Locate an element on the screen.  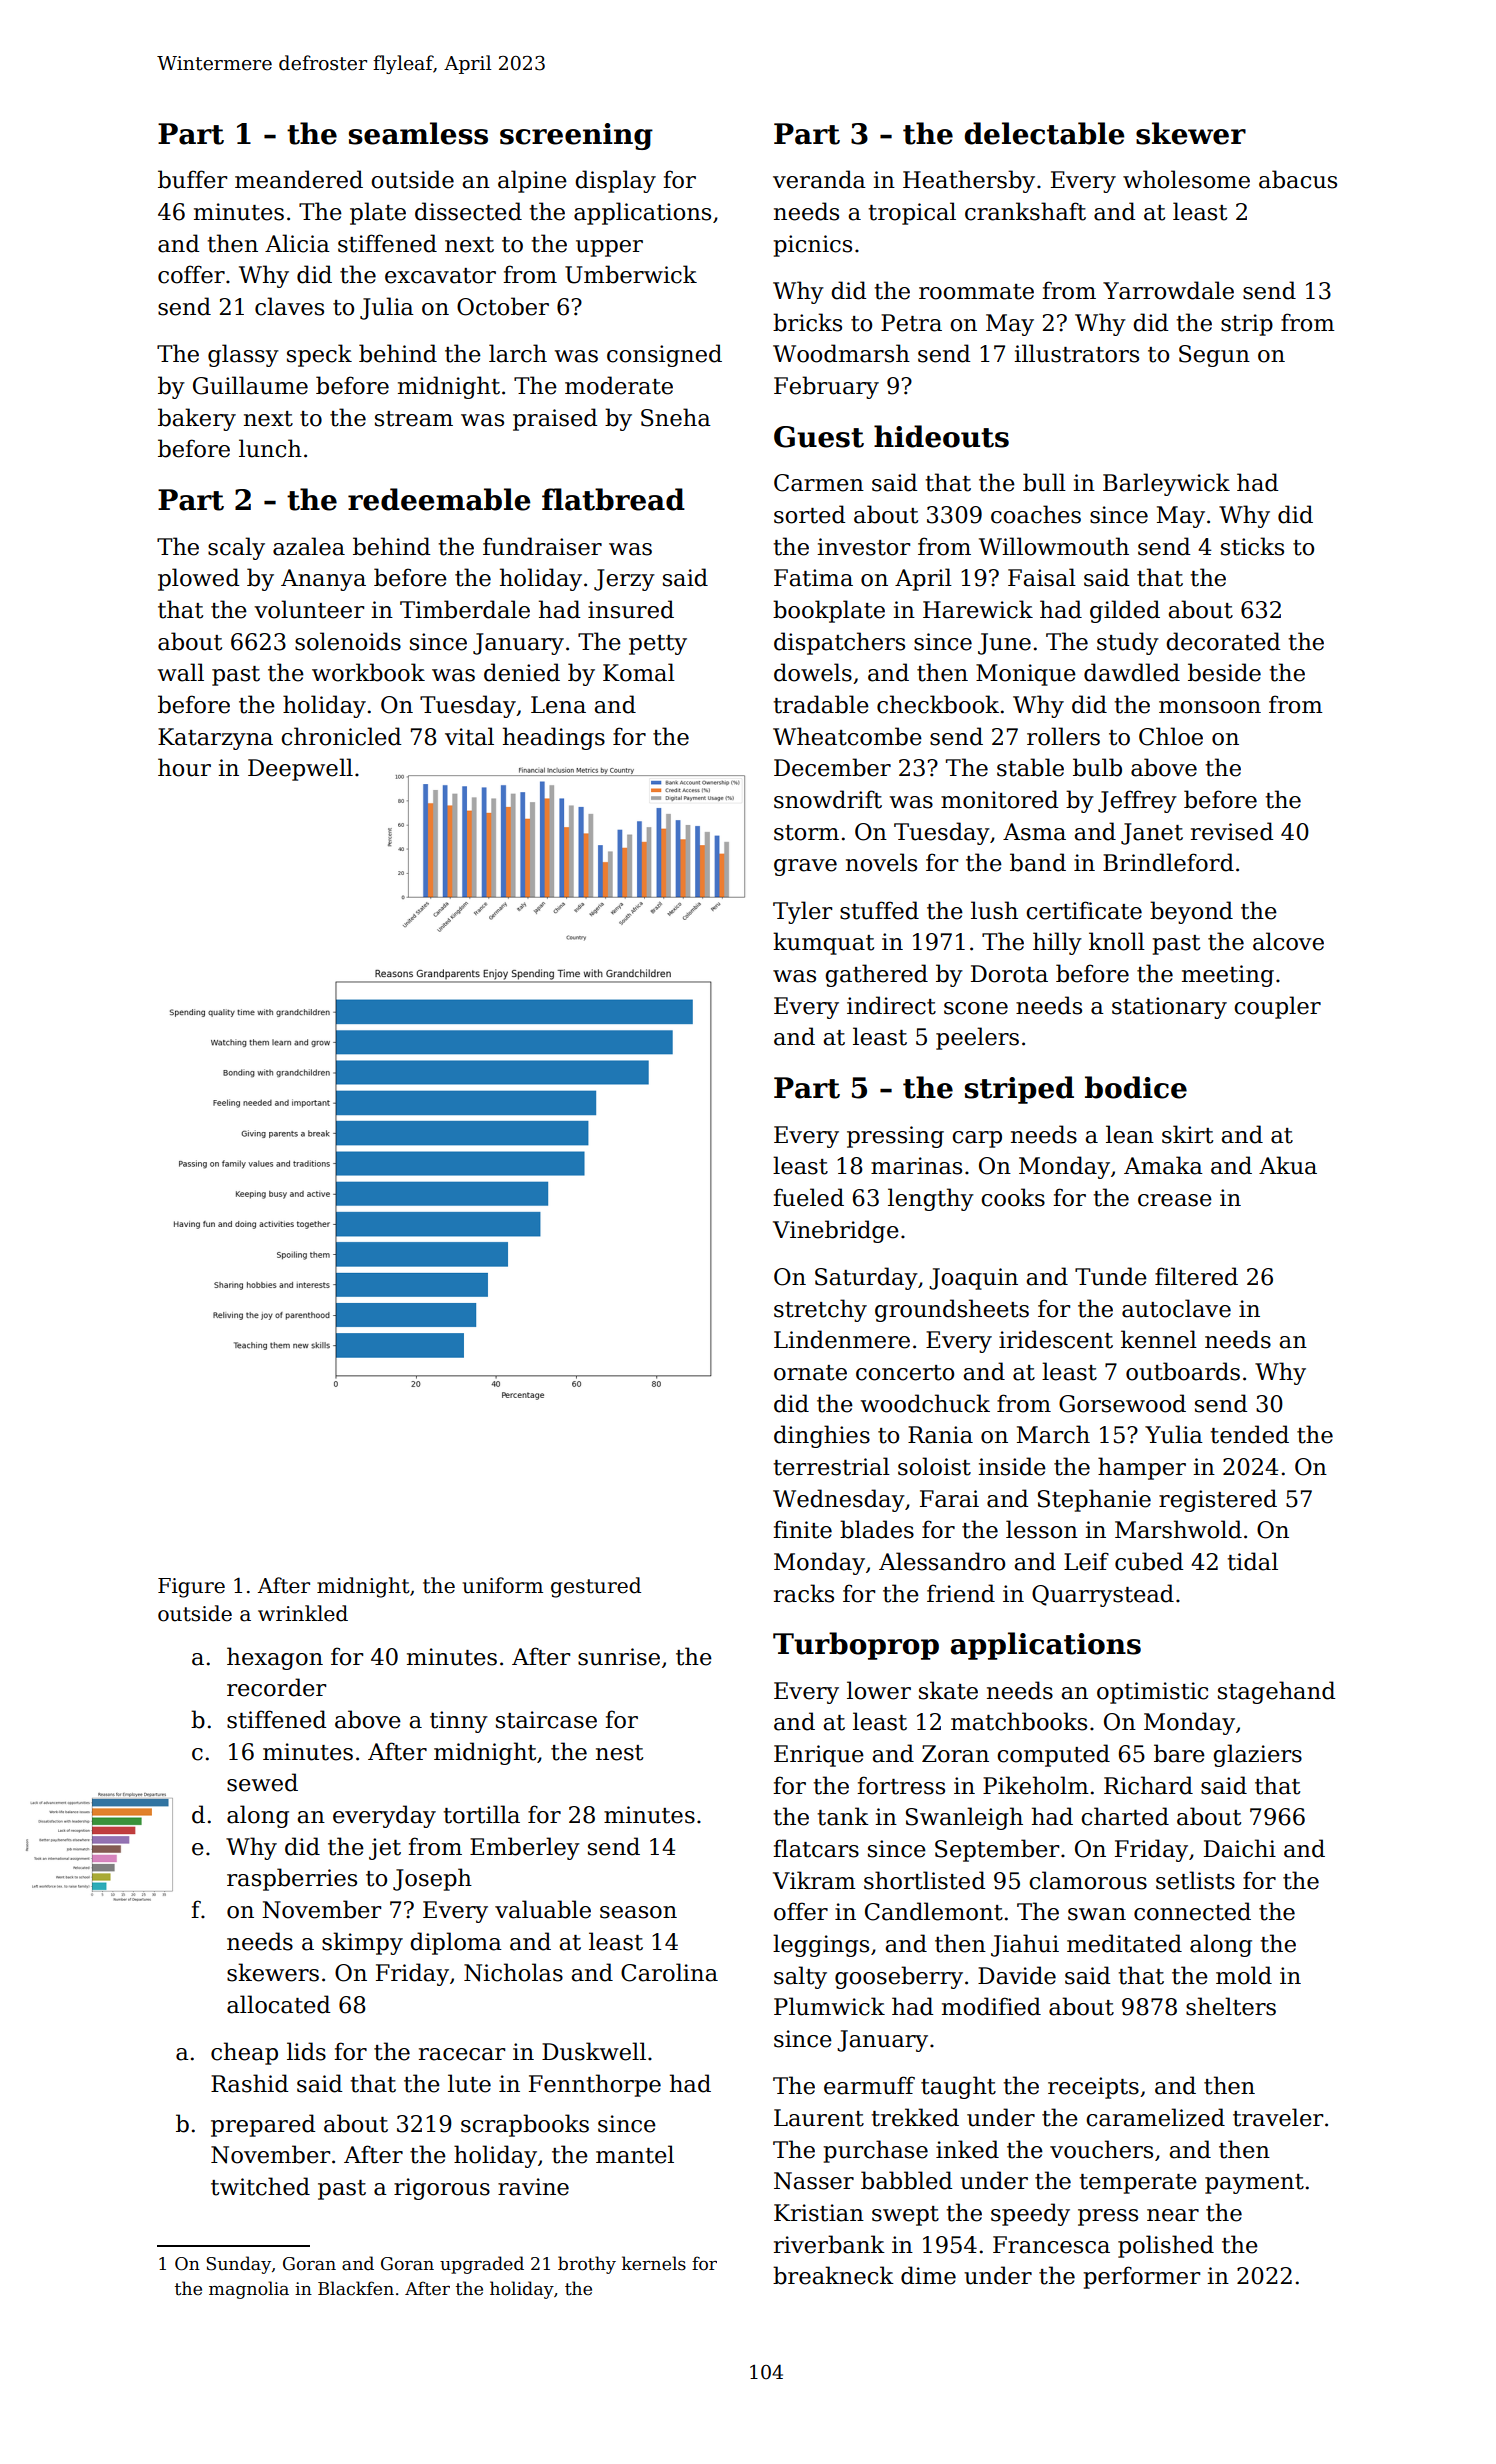
performer is located at coordinates (1141, 2277).
